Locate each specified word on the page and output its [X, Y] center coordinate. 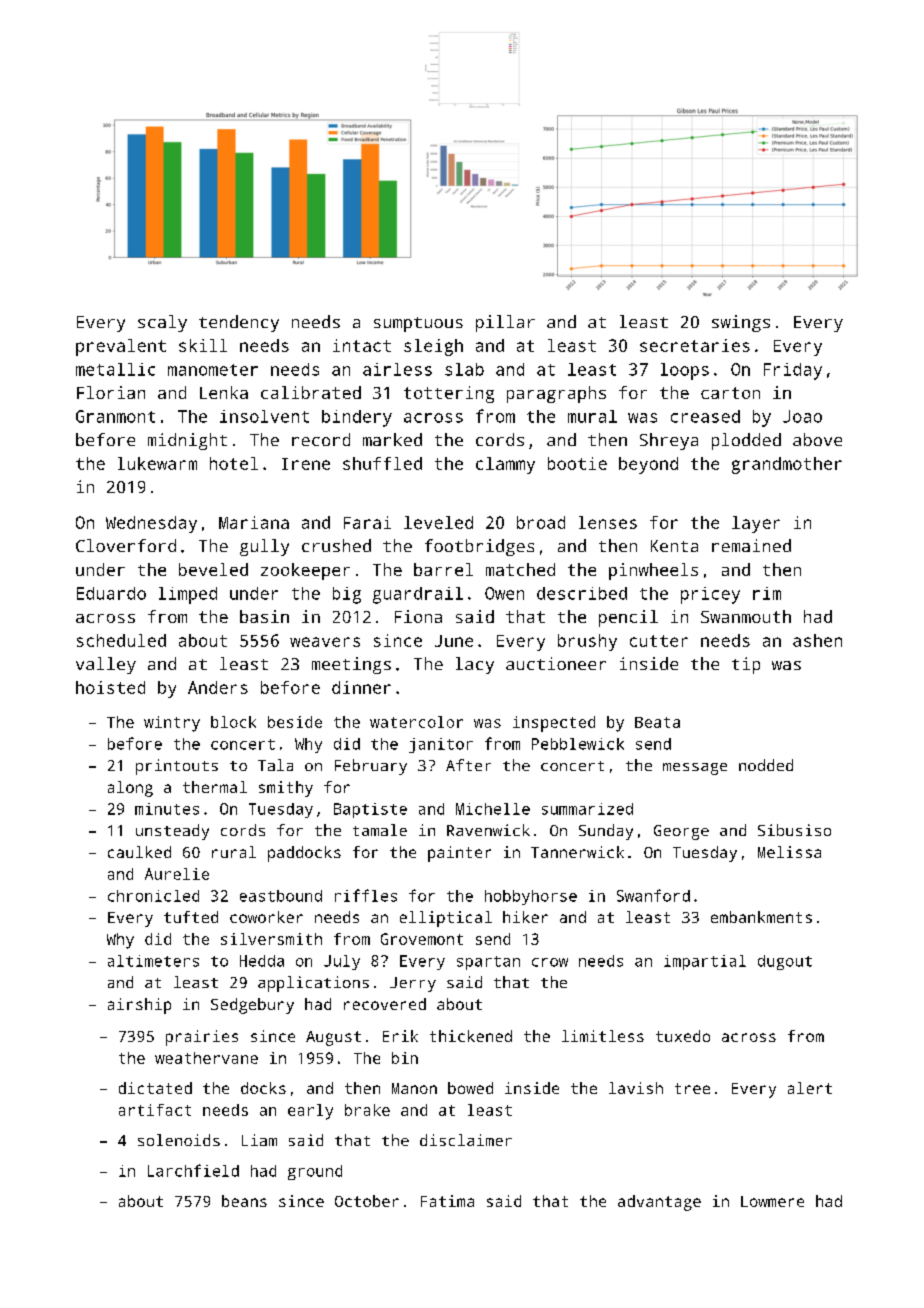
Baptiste [370, 810]
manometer [213, 370]
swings [741, 323]
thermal [215, 787]
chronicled [153, 896]
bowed [470, 1088]
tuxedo [683, 1036]
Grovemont [422, 939]
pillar [505, 323]
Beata [657, 722]
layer [756, 524]
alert [810, 1088]
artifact [155, 1110]
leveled [438, 522]
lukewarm [157, 463]
